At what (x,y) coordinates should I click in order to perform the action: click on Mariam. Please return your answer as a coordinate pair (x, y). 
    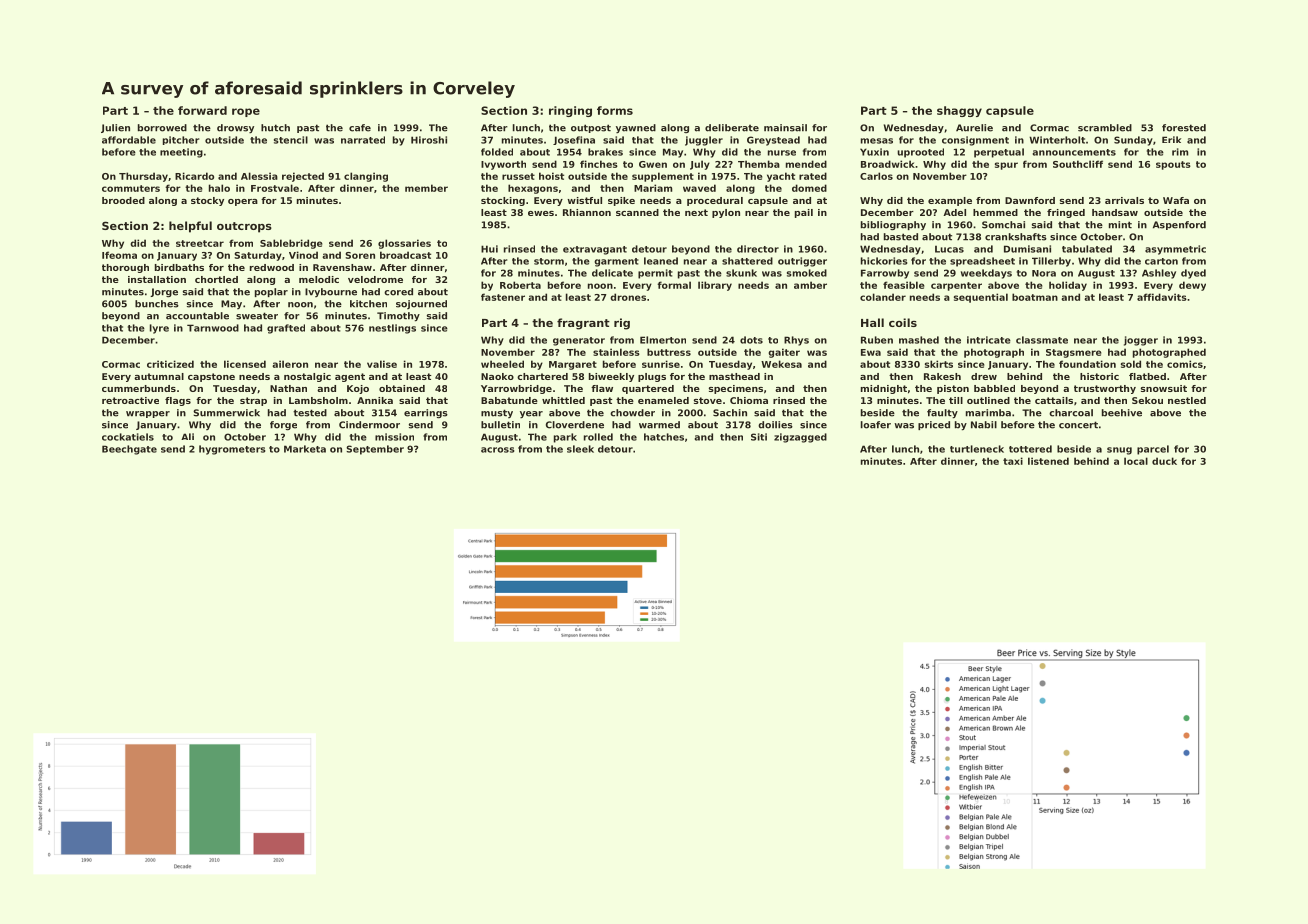
    Looking at the image, I should click on (653, 188).
